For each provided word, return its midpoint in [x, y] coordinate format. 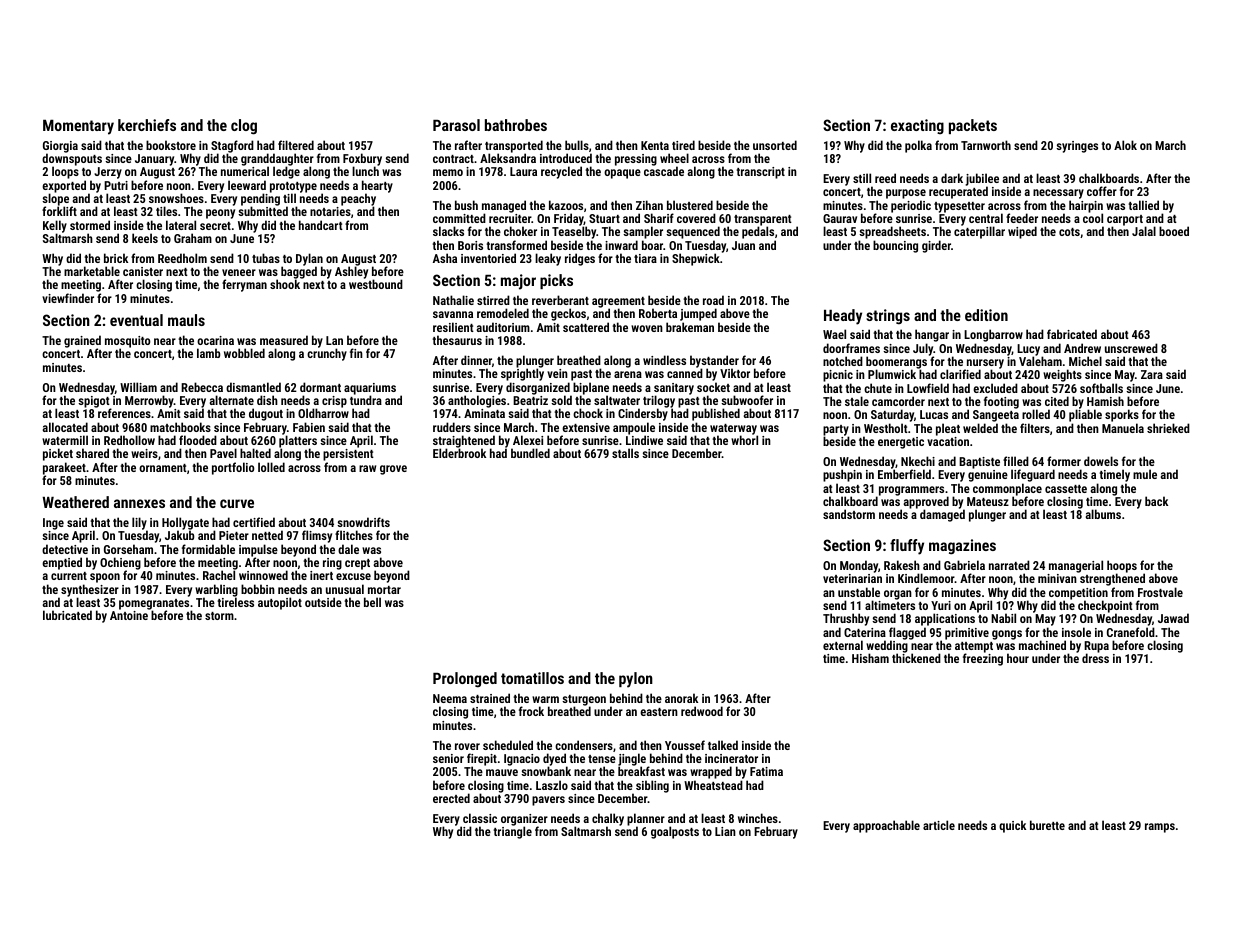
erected [451, 798]
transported [514, 146]
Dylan [309, 260]
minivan [1057, 578]
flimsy [317, 536]
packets [973, 126]
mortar [384, 590]
